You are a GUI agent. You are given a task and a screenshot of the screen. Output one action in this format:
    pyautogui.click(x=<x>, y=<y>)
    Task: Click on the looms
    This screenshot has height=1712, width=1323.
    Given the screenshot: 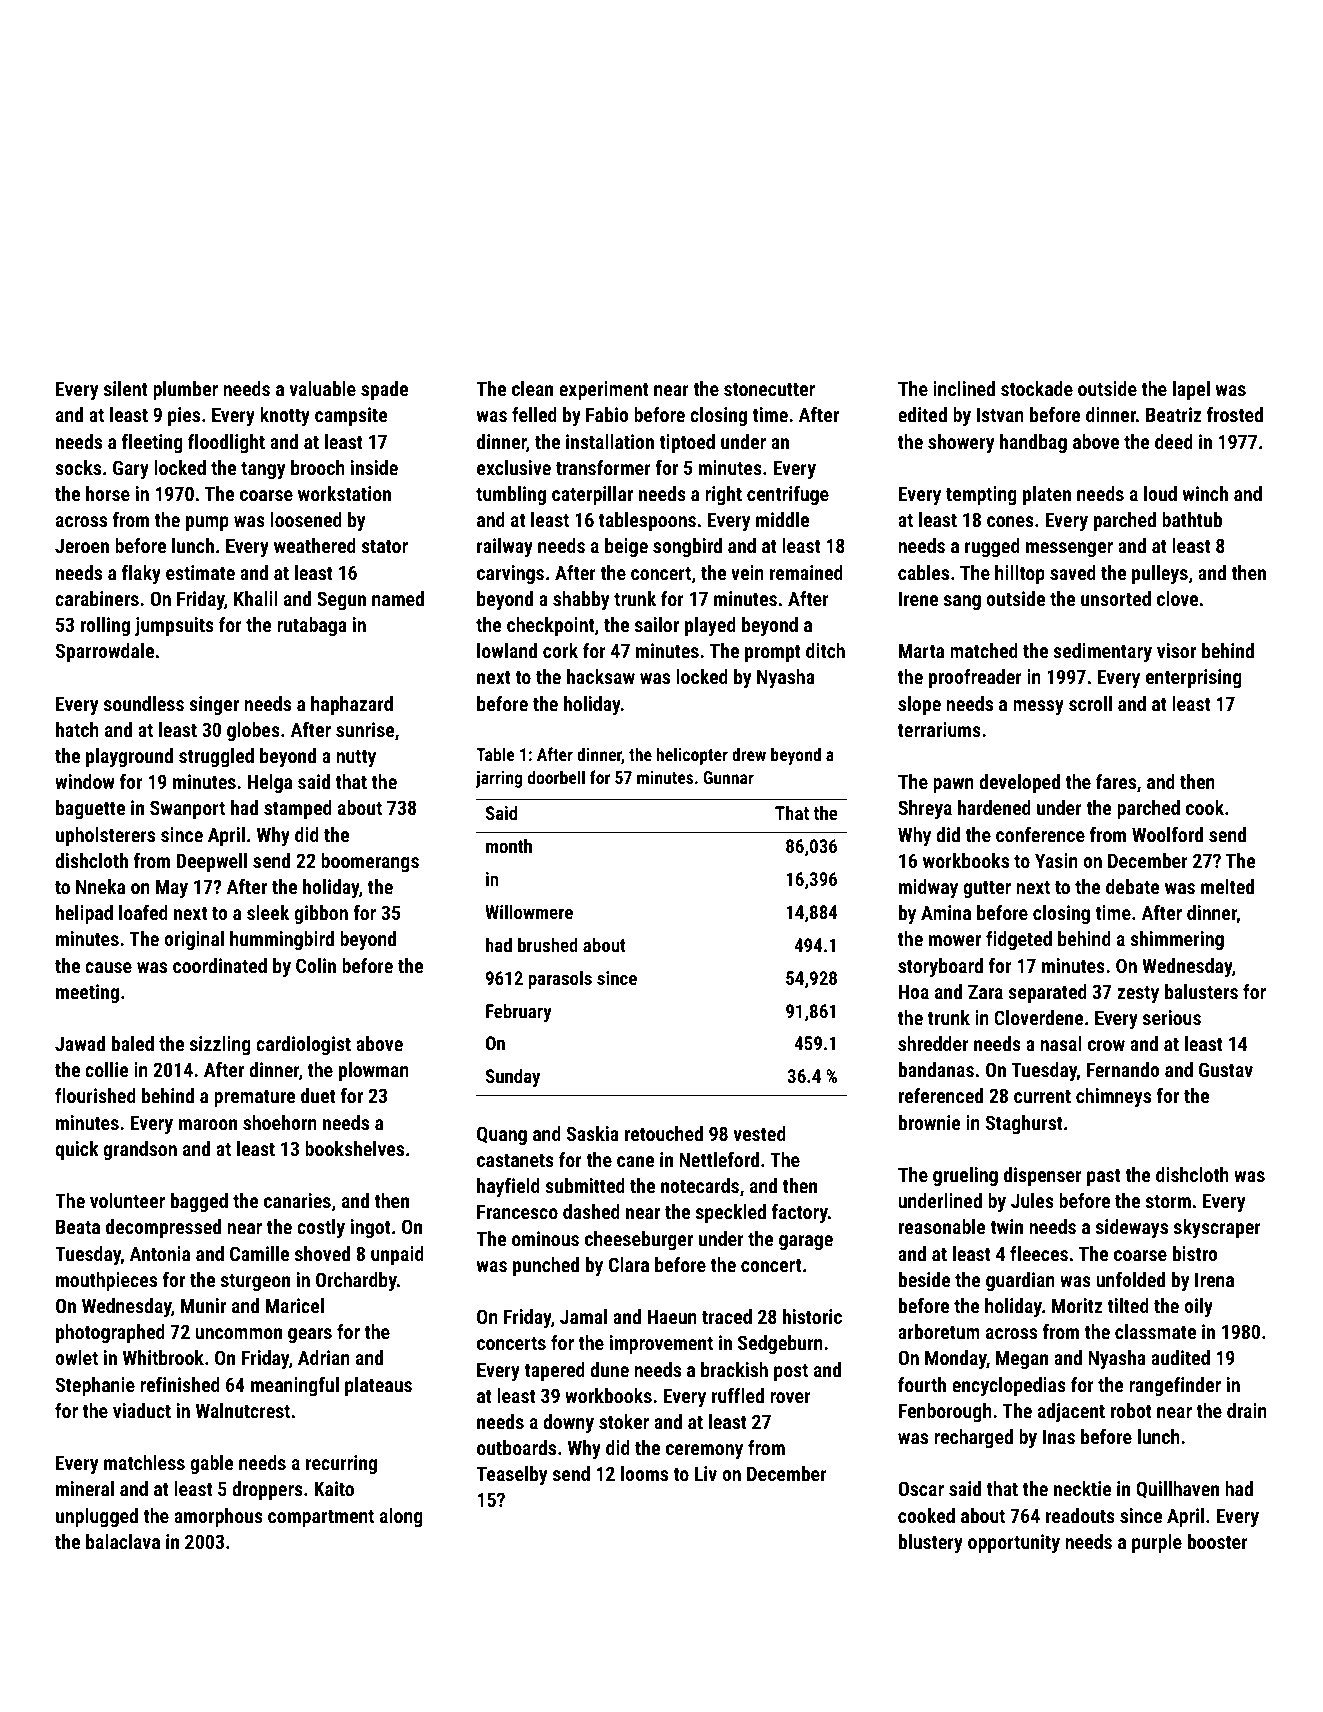 What is the action you would take?
    pyautogui.click(x=644, y=1473)
